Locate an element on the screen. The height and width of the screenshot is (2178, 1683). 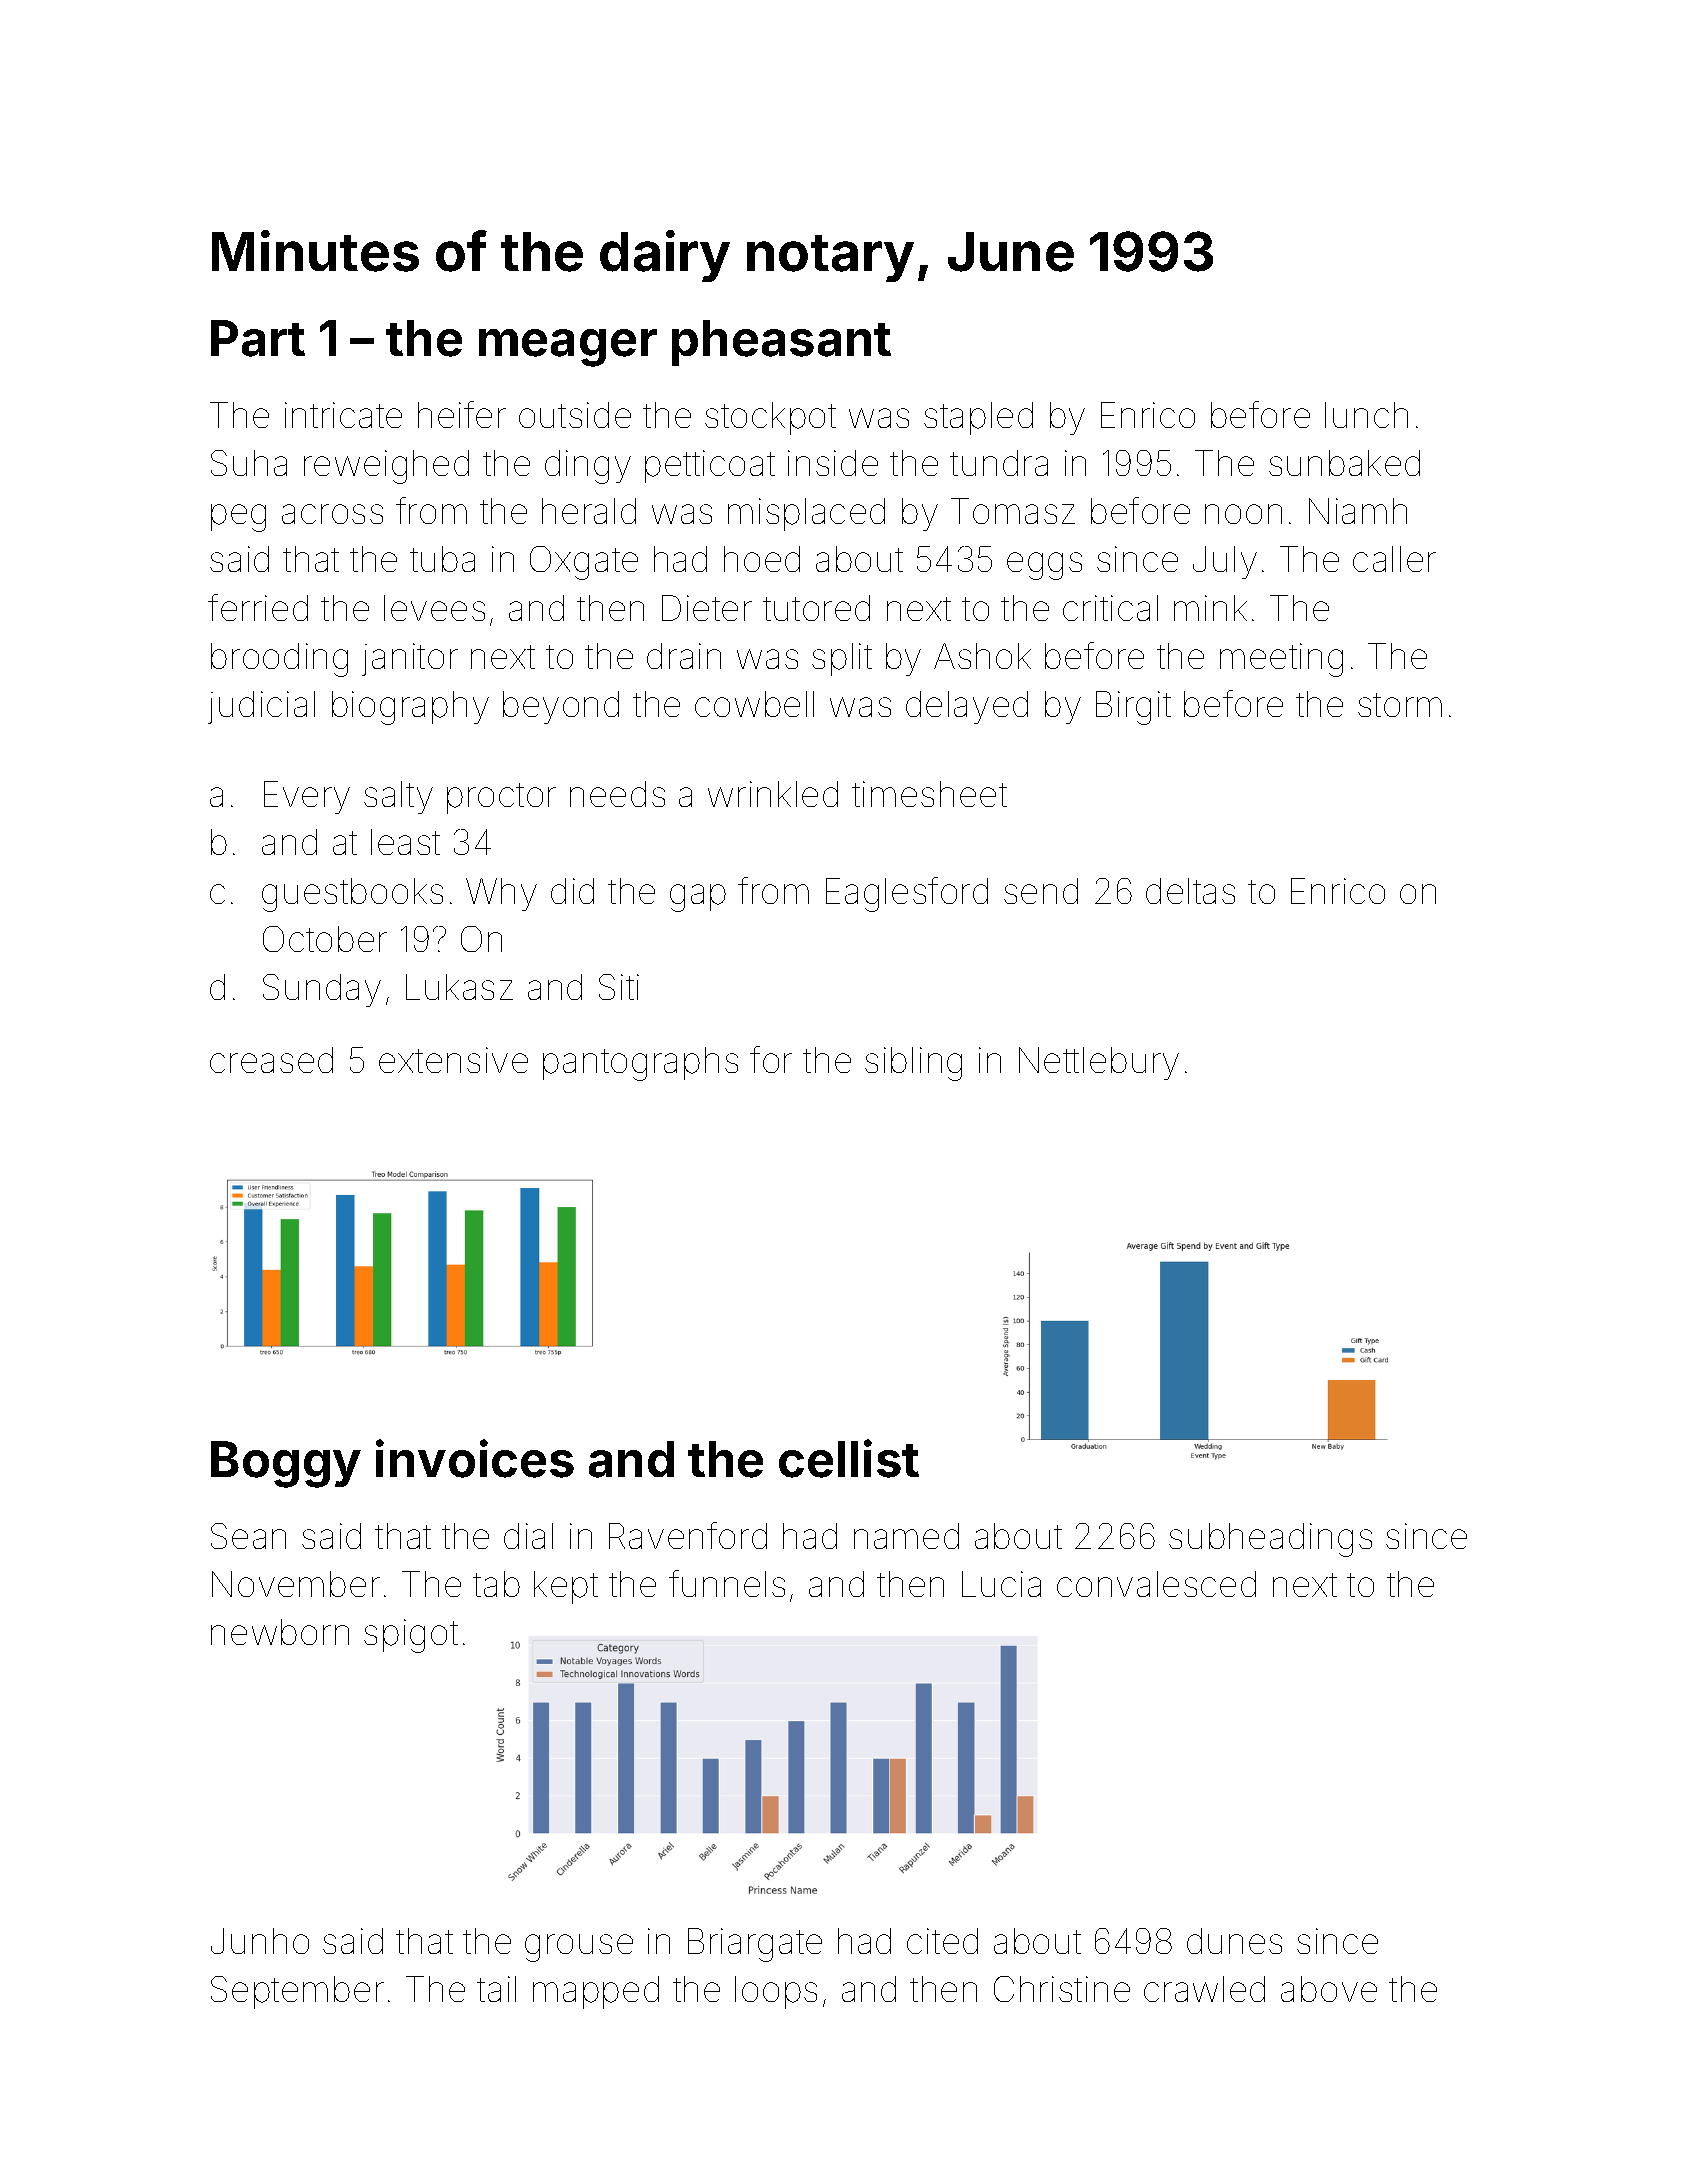
cited is located at coordinates (942, 1941).
